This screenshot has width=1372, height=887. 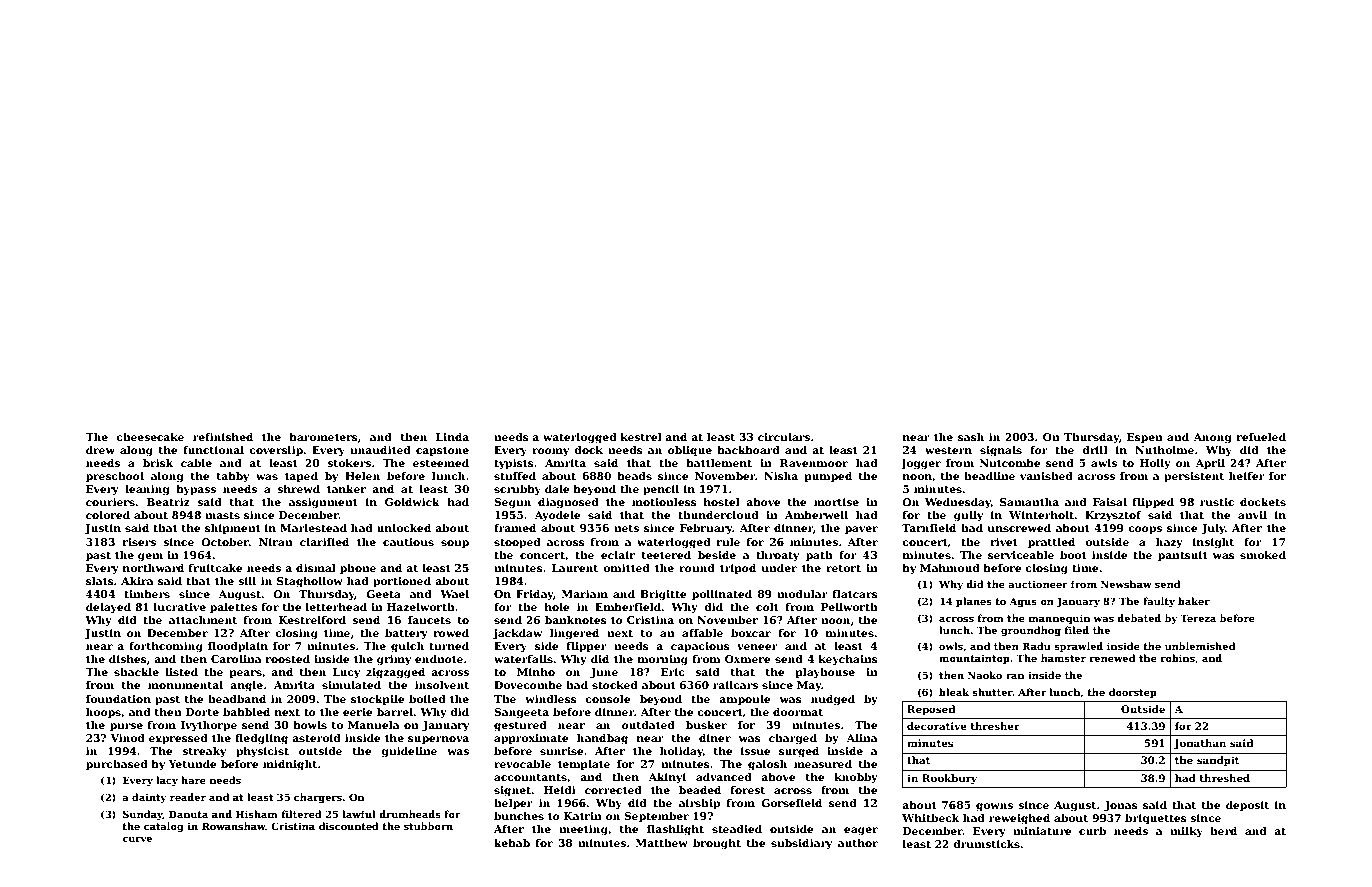 What do you see at coordinates (452, 437) in the screenshot?
I see `Linda` at bounding box center [452, 437].
